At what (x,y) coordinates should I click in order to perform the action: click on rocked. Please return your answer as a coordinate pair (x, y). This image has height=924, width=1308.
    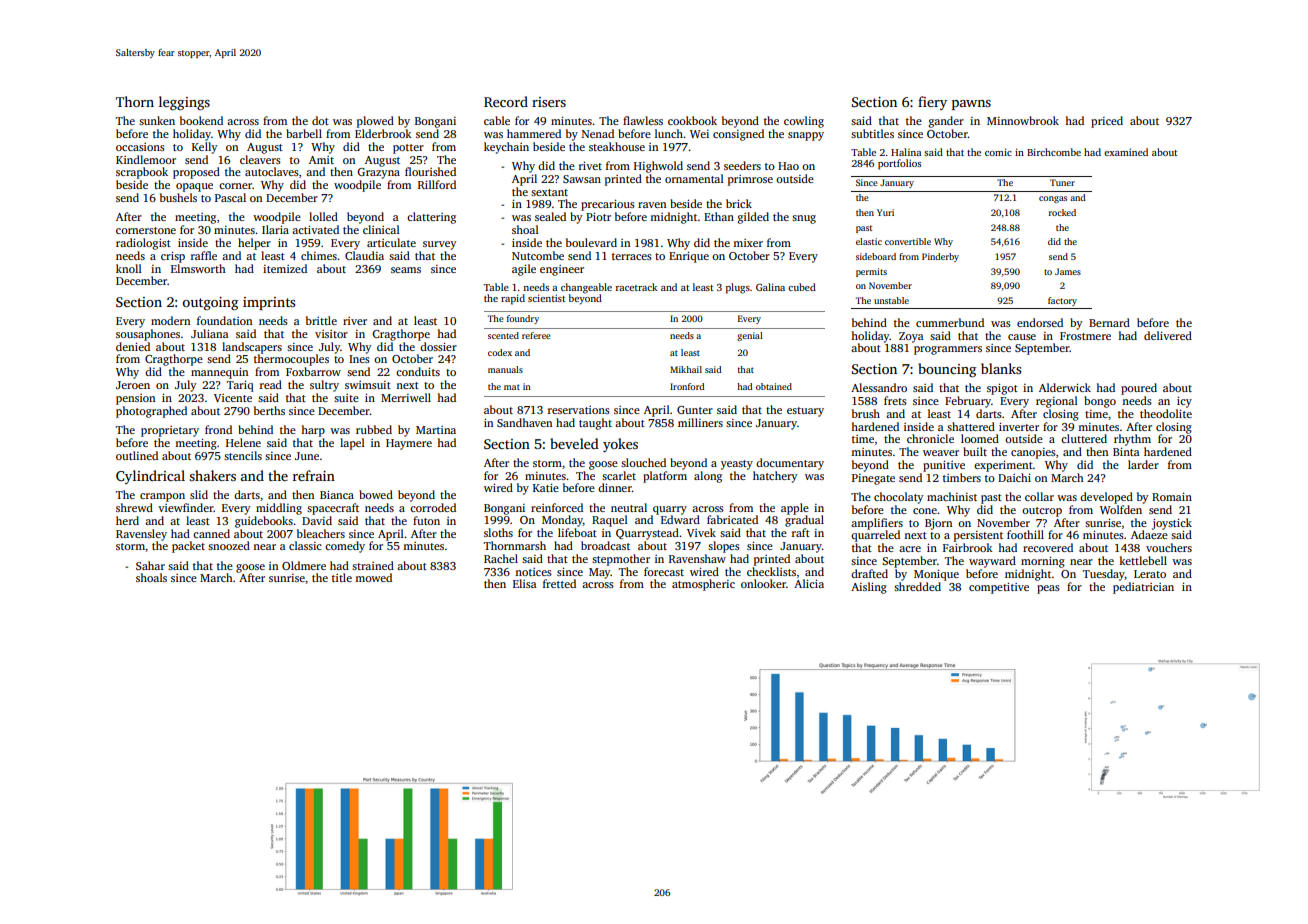
    Looking at the image, I should click on (1062, 212).
